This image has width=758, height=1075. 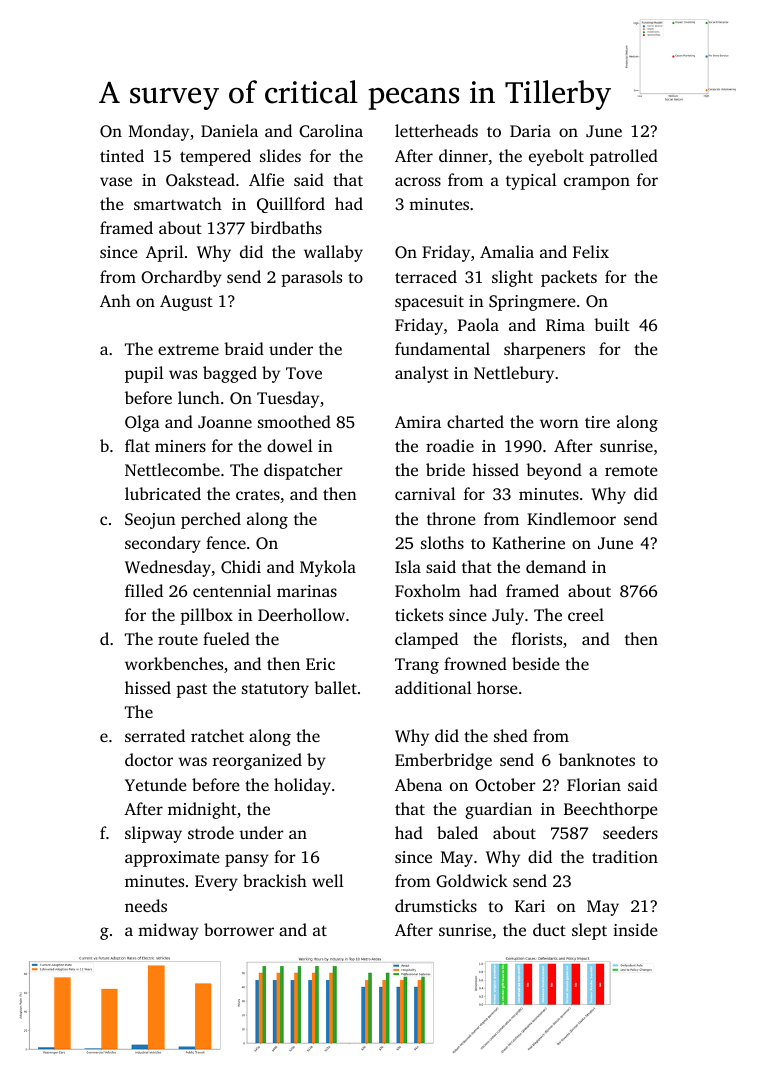 I want to click on lubricated, so click(x=163, y=493).
